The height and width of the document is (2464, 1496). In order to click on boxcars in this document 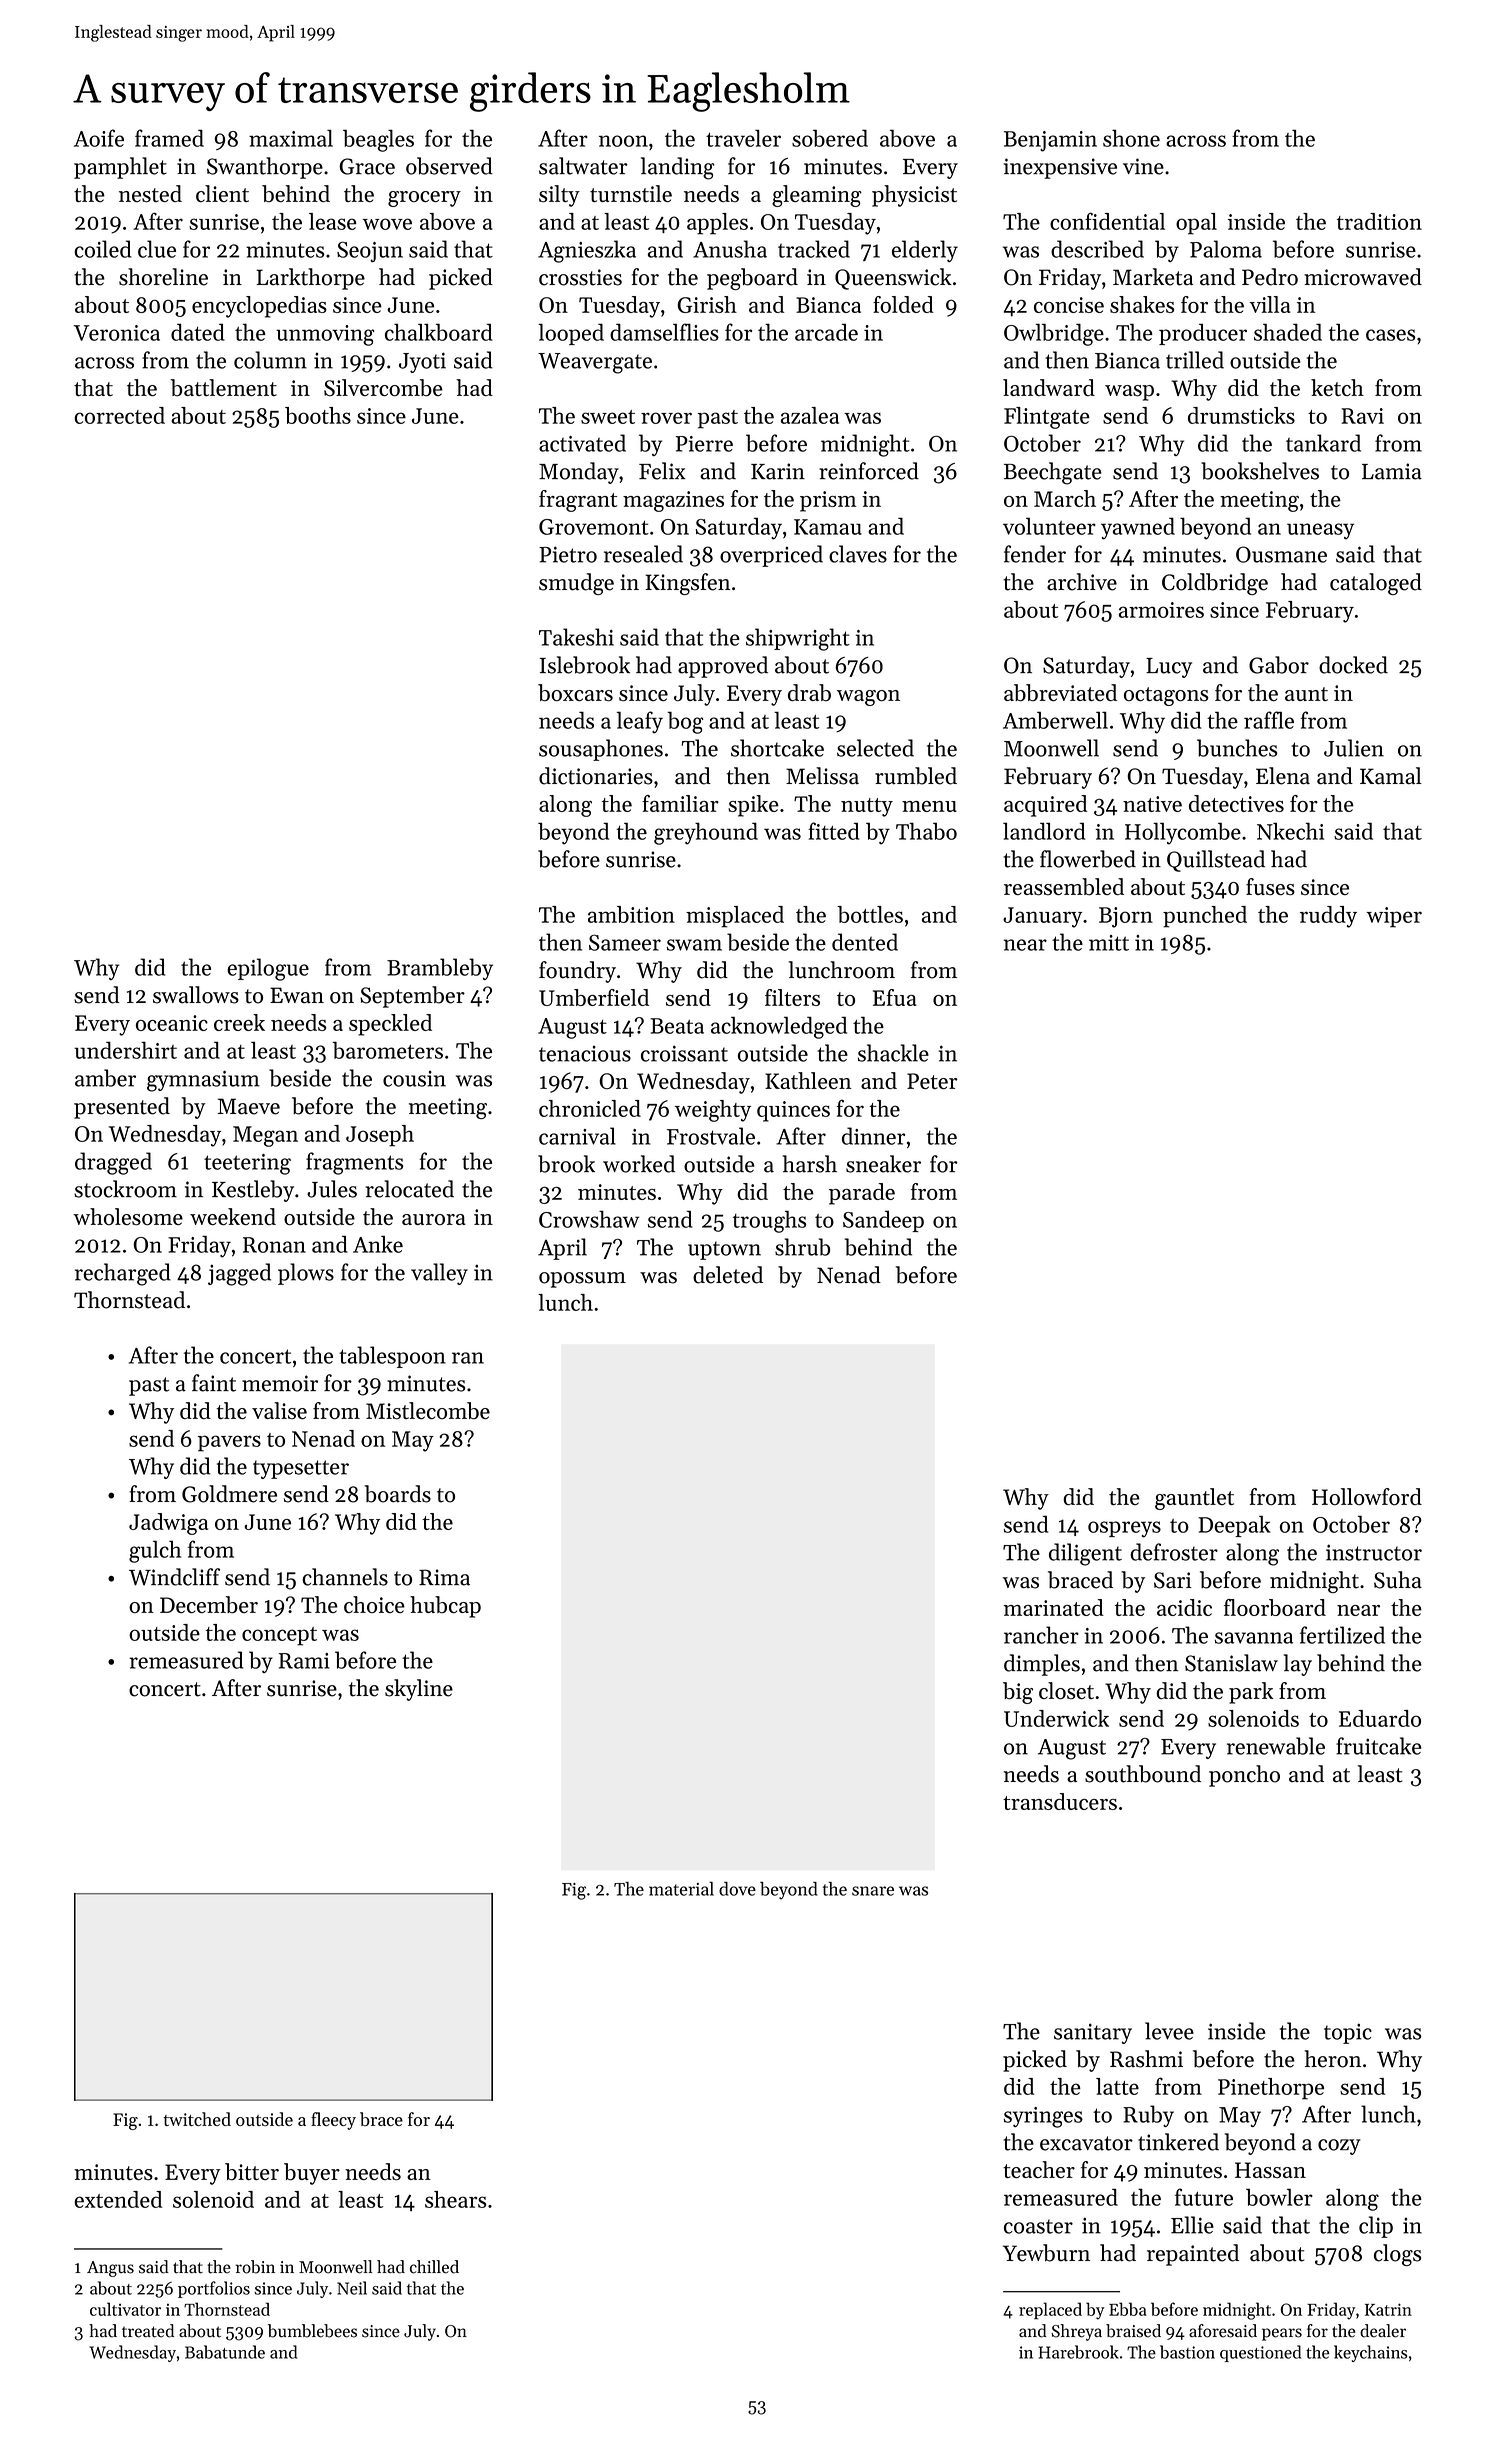, I will do `click(575, 693)`.
